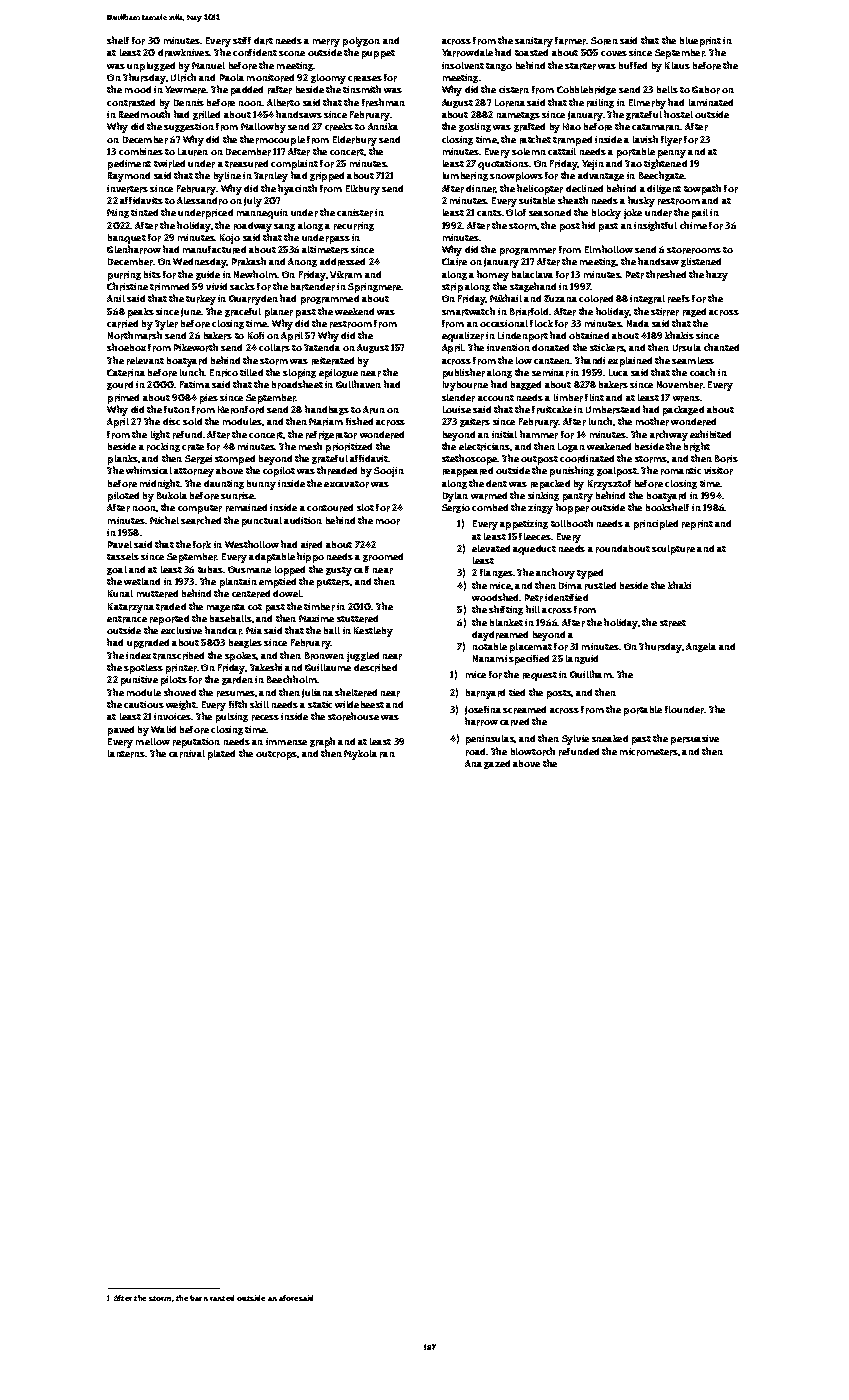 This screenshot has width=849, height=1400. I want to click on gazed, so click(497, 764).
